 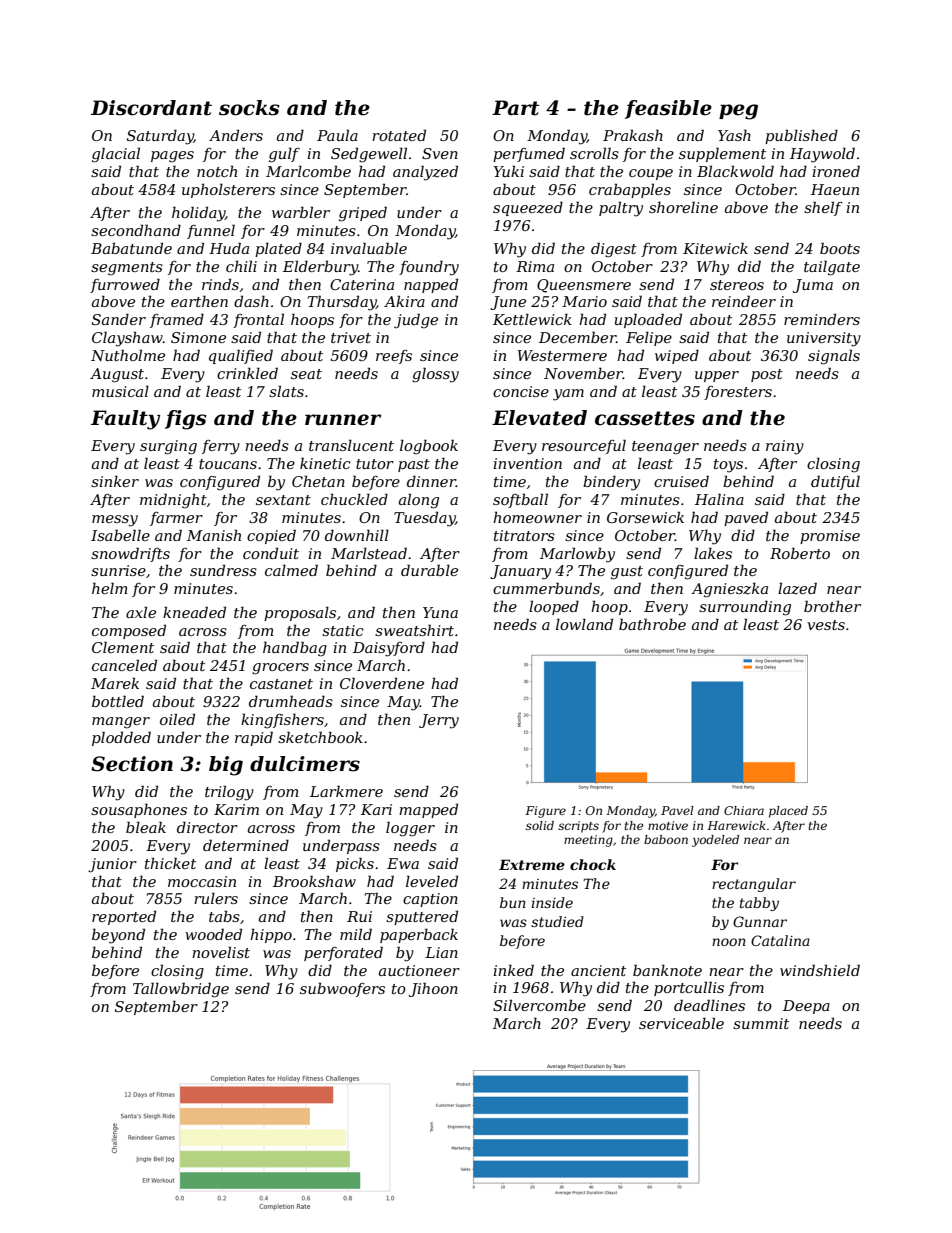 I want to click on Larkmere, so click(x=346, y=791).
